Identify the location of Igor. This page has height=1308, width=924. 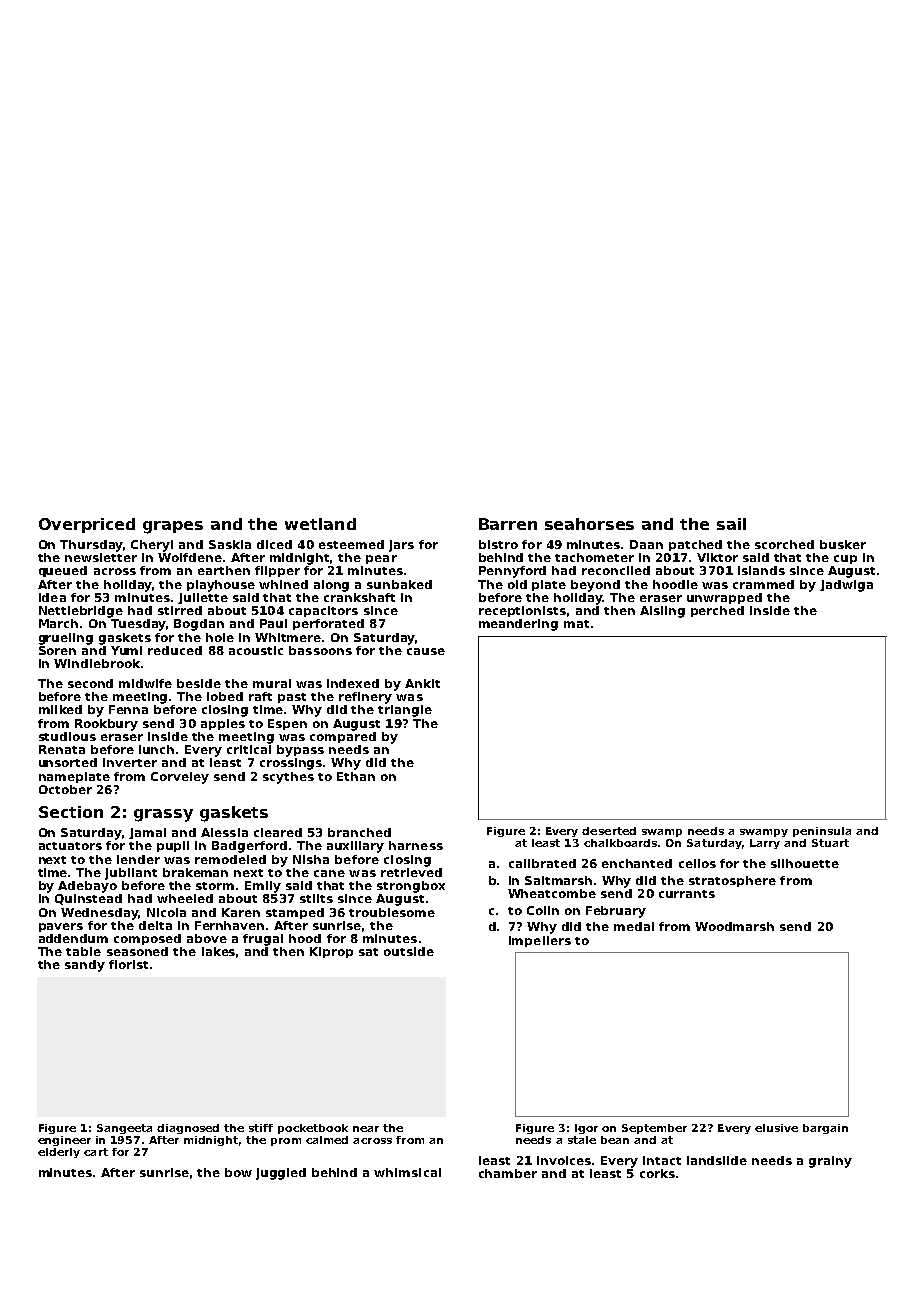
(586, 1129).
